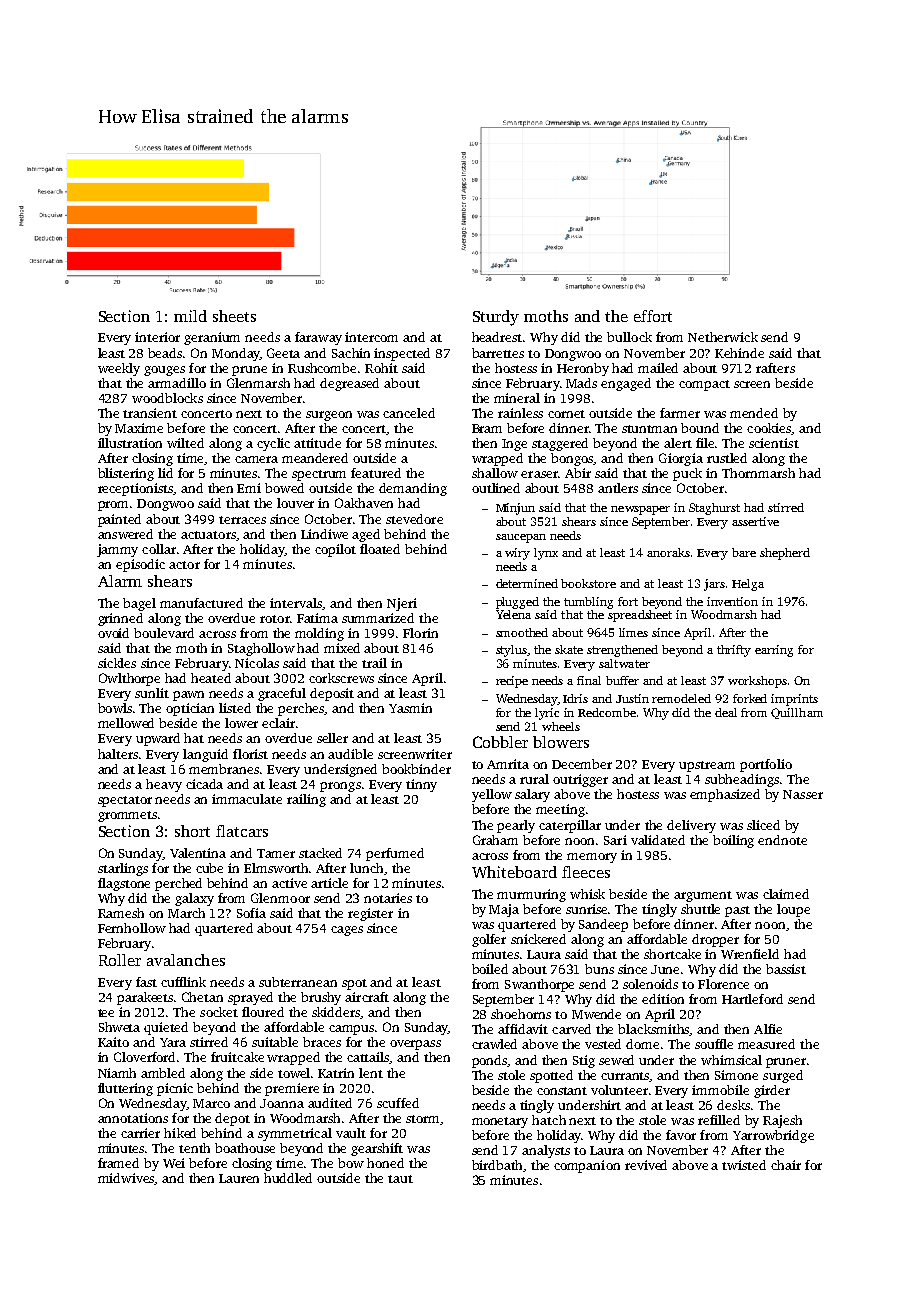 The height and width of the document is (1308, 924). What do you see at coordinates (400, 1179) in the document?
I see `taut` at bounding box center [400, 1179].
